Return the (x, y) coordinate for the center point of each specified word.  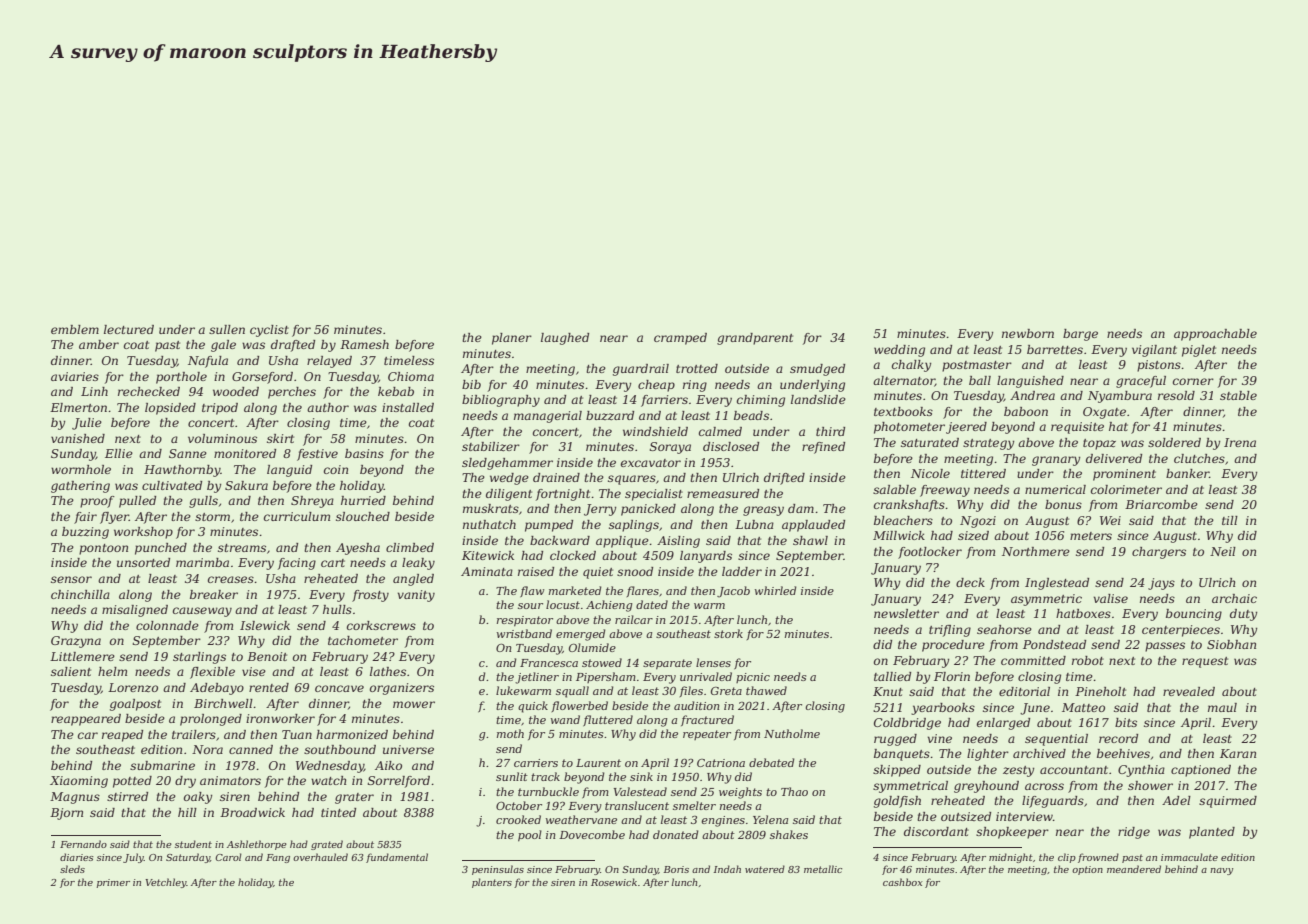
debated (772, 762)
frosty (370, 596)
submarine (162, 765)
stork (728, 633)
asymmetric (1046, 600)
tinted (338, 812)
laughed (565, 339)
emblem (75, 329)
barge (1080, 335)
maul (1222, 707)
